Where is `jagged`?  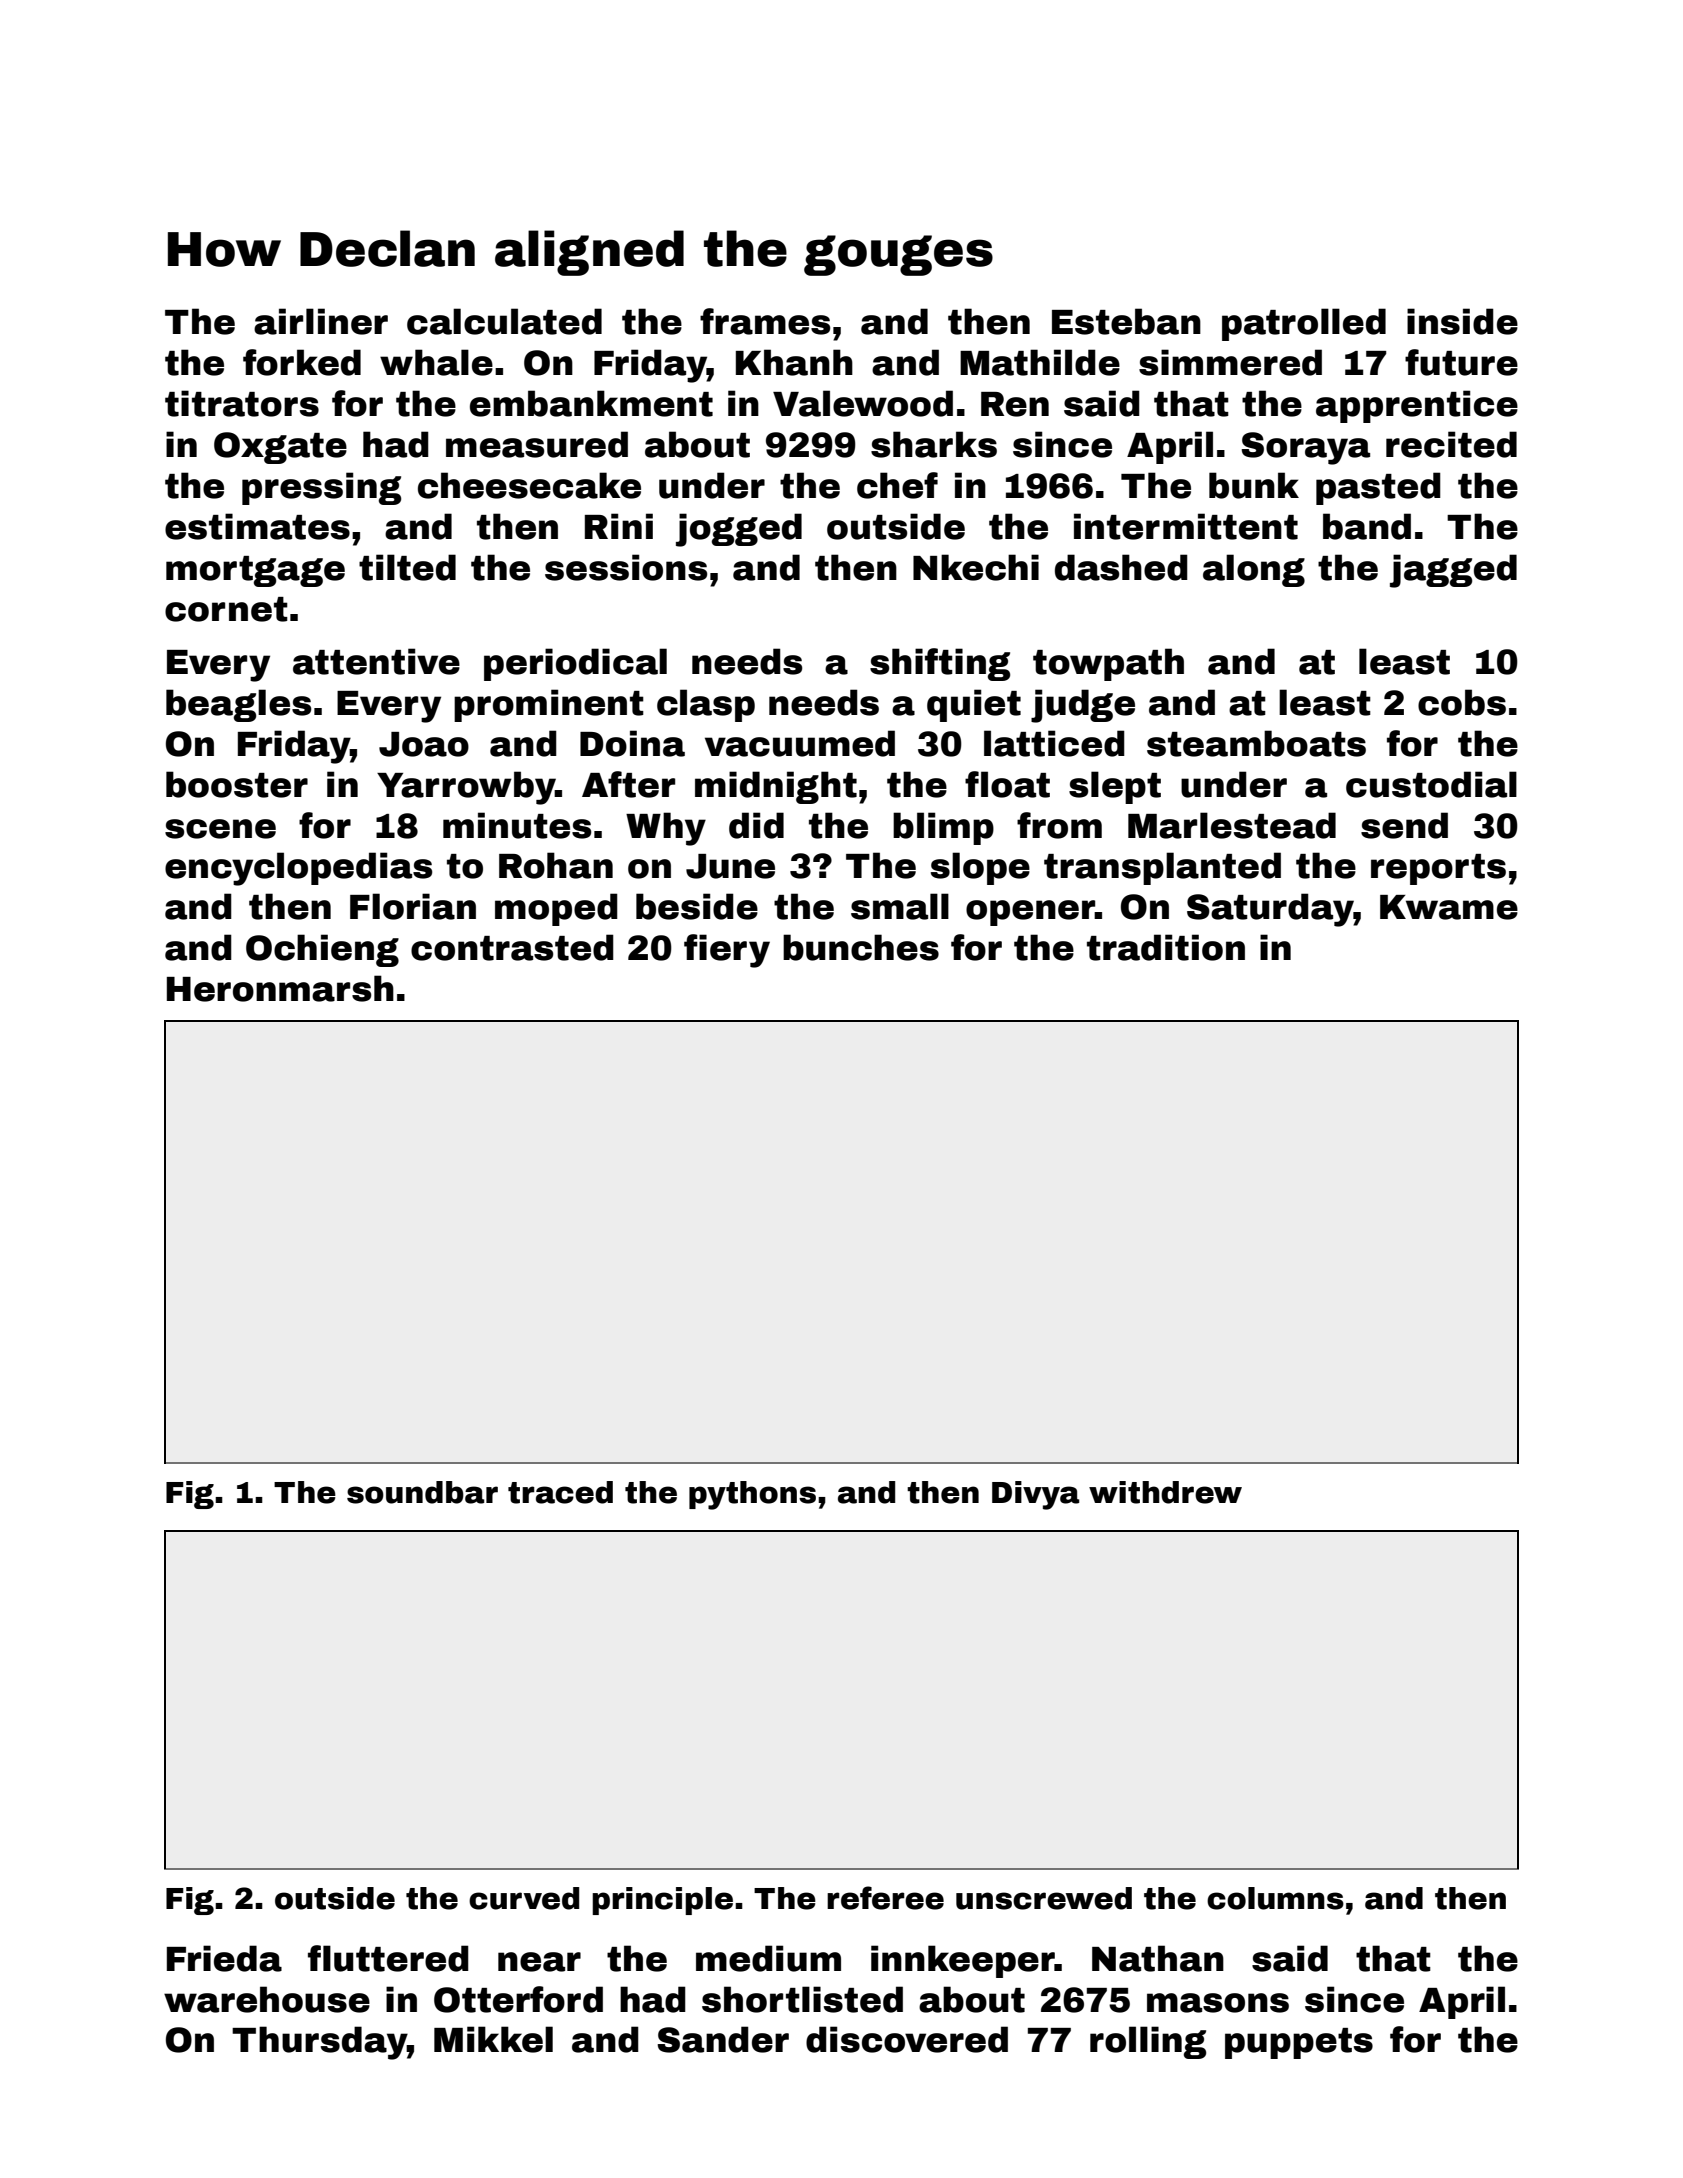
jagged is located at coordinates (1453, 571).
